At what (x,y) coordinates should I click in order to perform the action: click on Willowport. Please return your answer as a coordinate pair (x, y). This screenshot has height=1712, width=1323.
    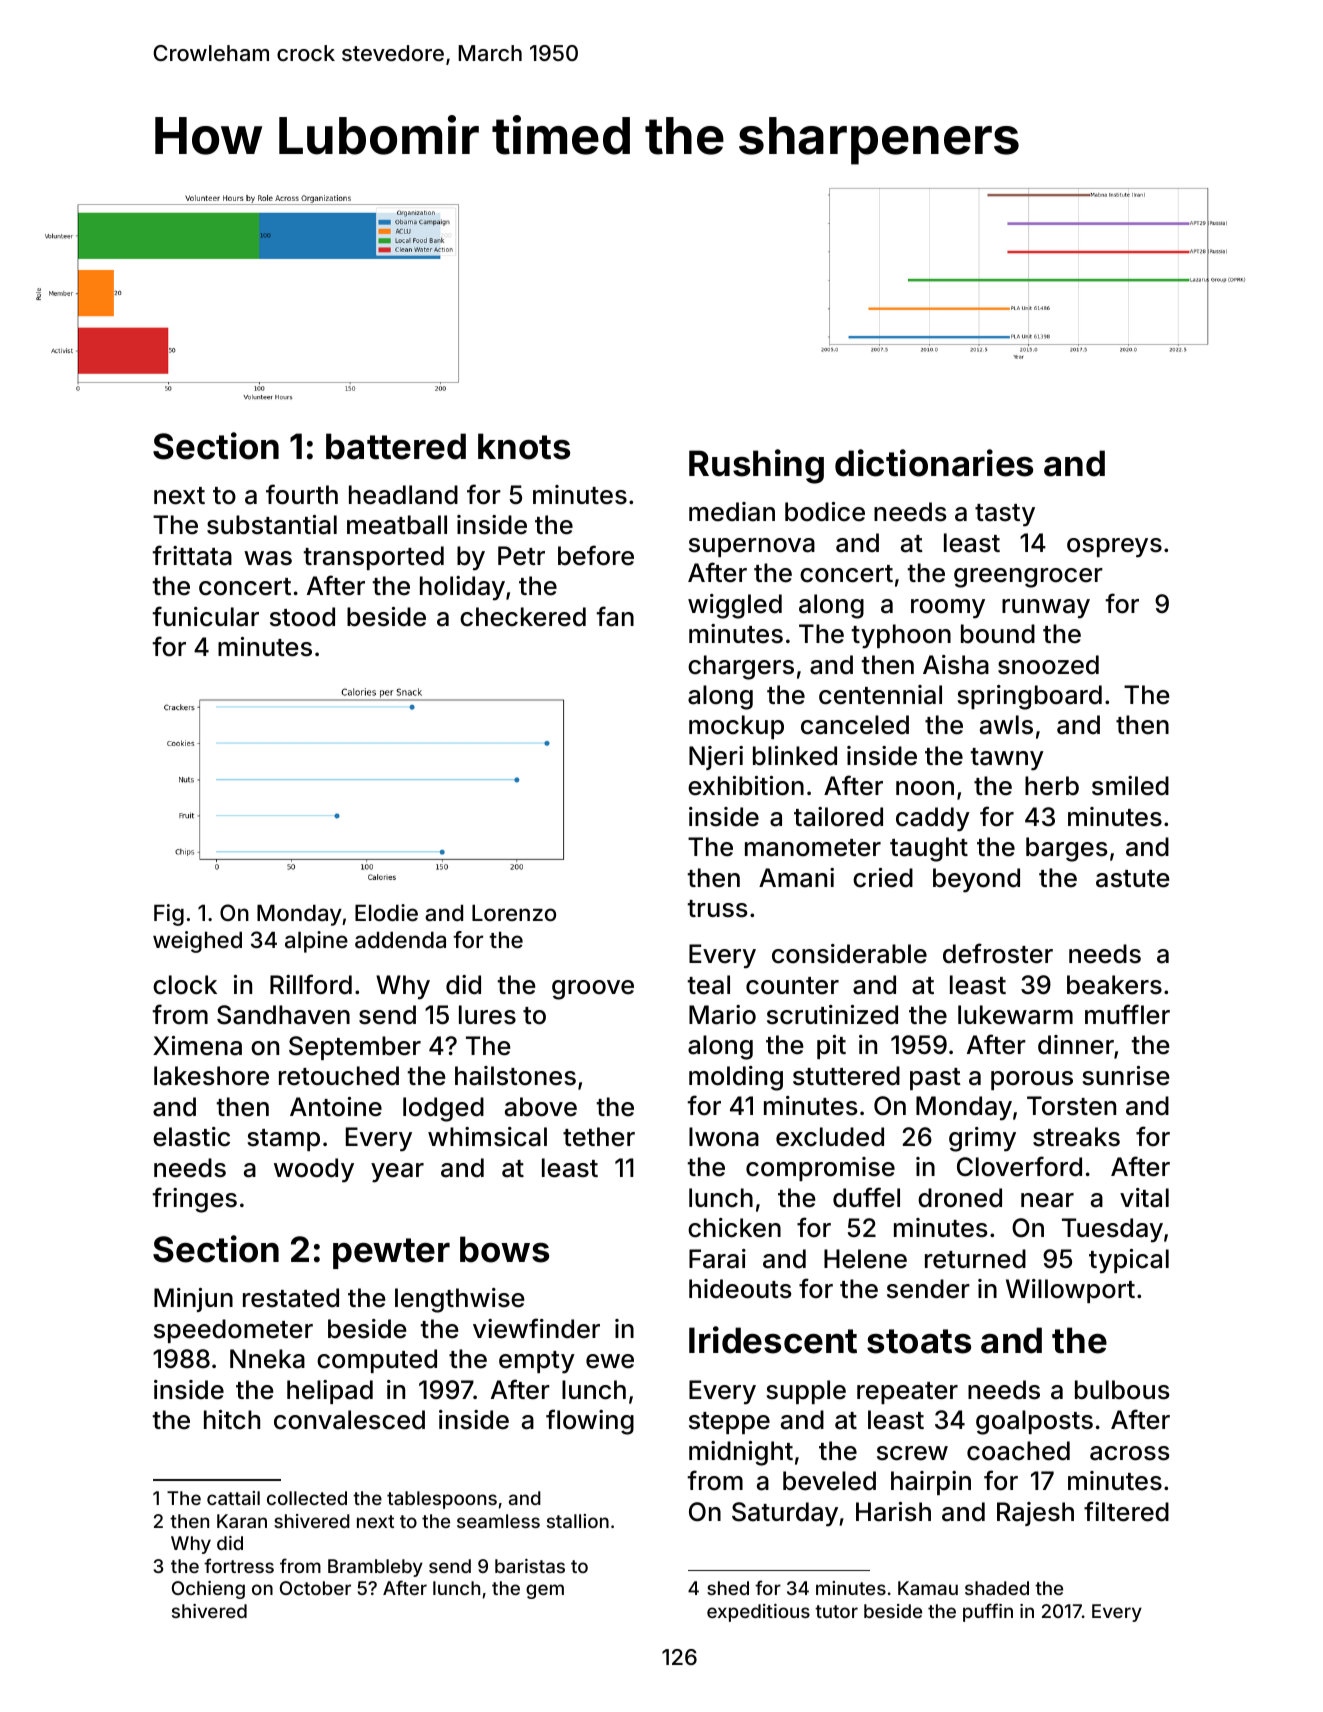
    Looking at the image, I should click on (1070, 1291).
